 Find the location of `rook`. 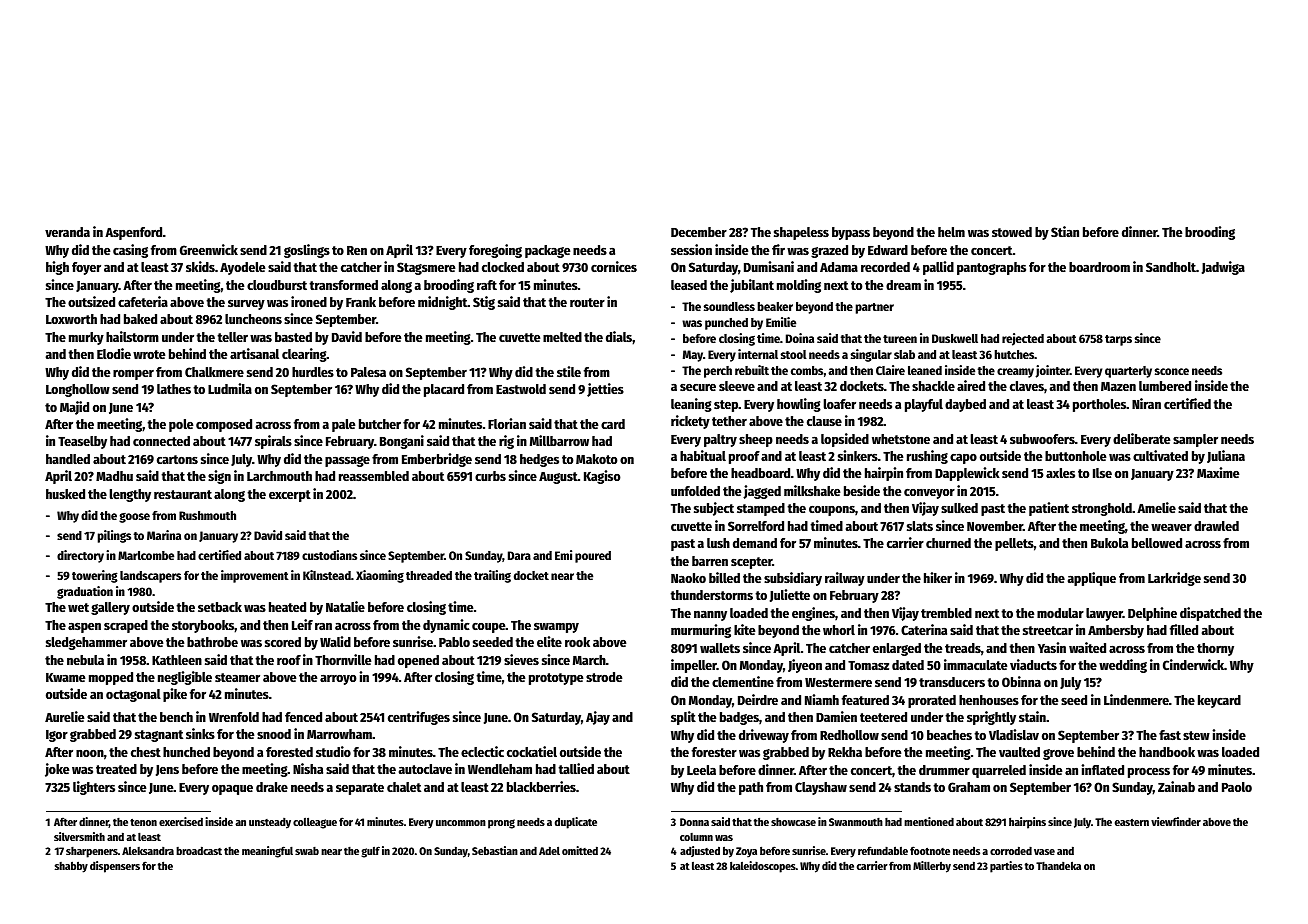

rook is located at coordinates (577, 642).
